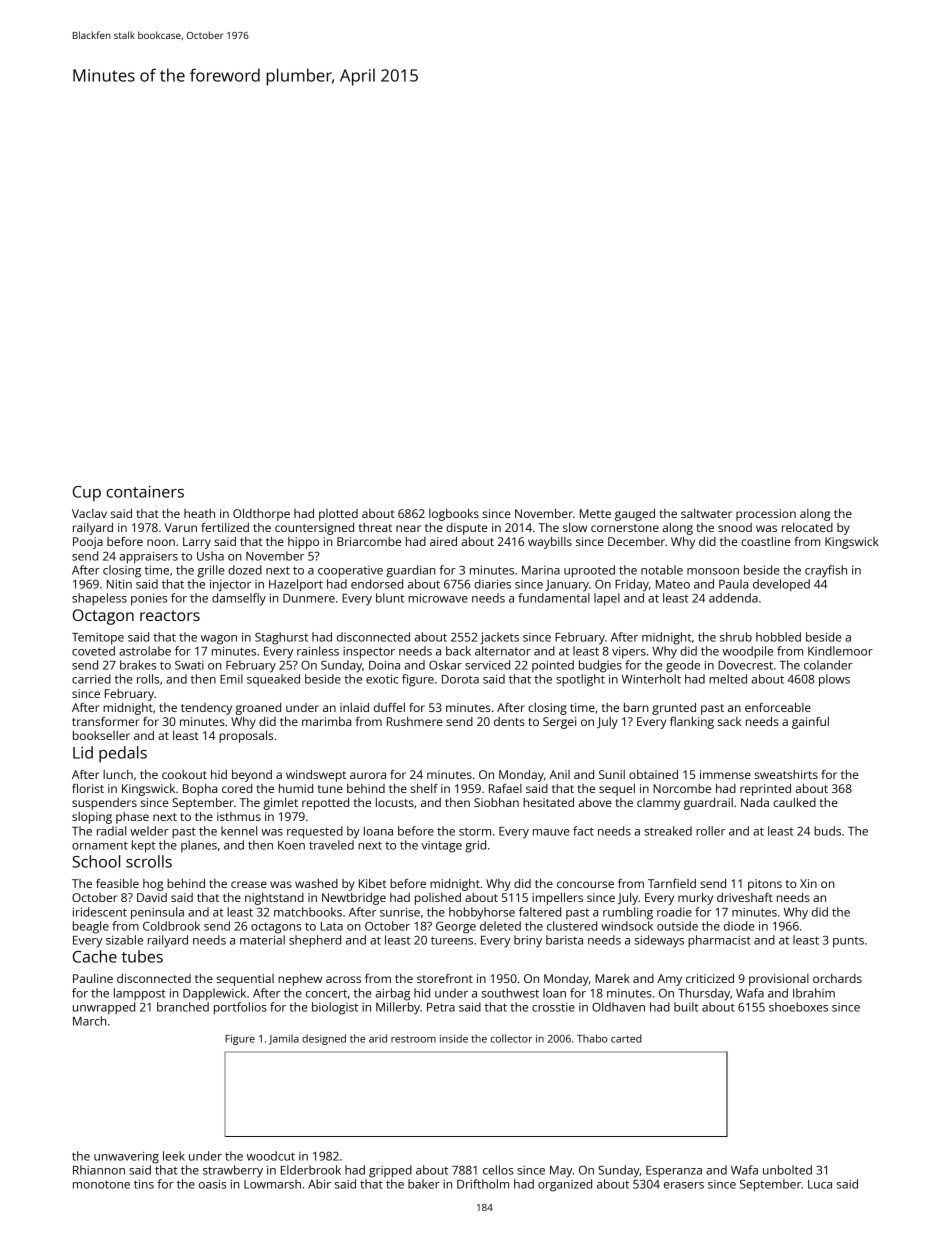 This screenshot has width=952, height=1233. Describe the element at coordinates (272, 1184) in the screenshot. I see `Lowmarsh` at that location.
